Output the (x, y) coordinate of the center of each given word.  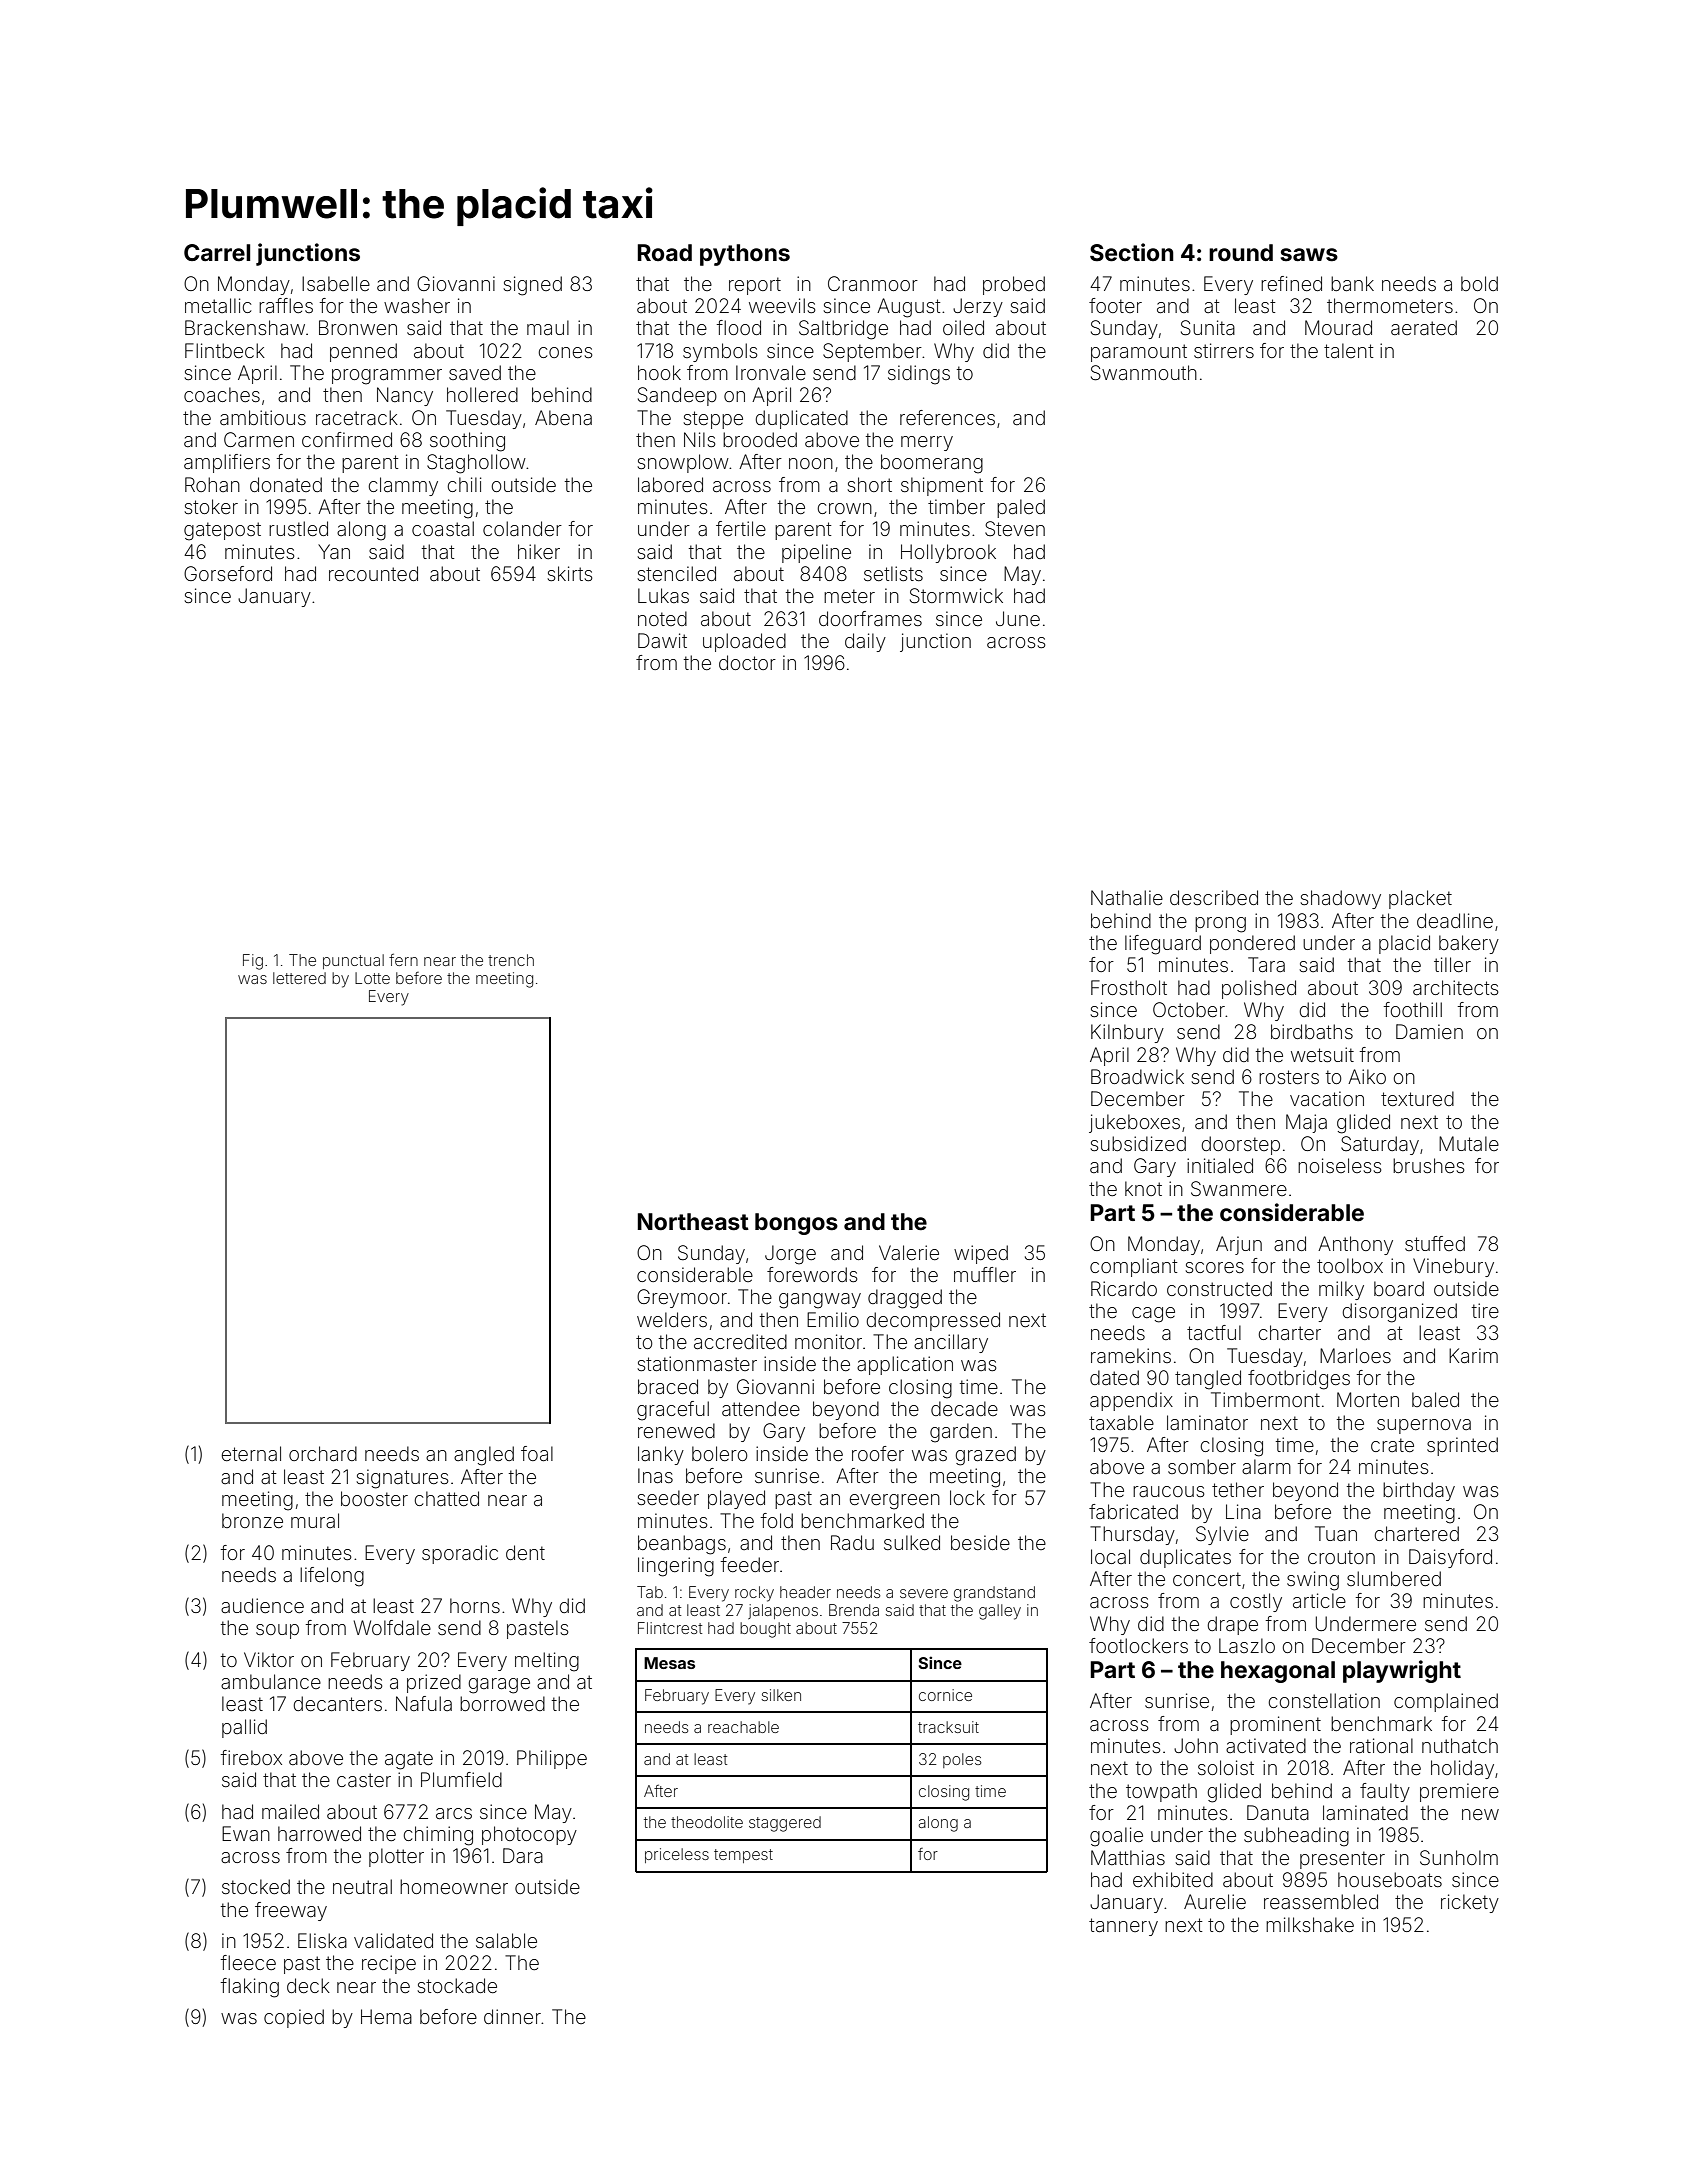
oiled (963, 327)
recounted (373, 573)
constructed (1219, 1288)
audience (262, 1605)
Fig (253, 962)
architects (1456, 987)
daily (865, 642)
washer (417, 305)
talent (1348, 350)
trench (511, 960)
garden (961, 1433)
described (1214, 897)
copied (294, 2018)
